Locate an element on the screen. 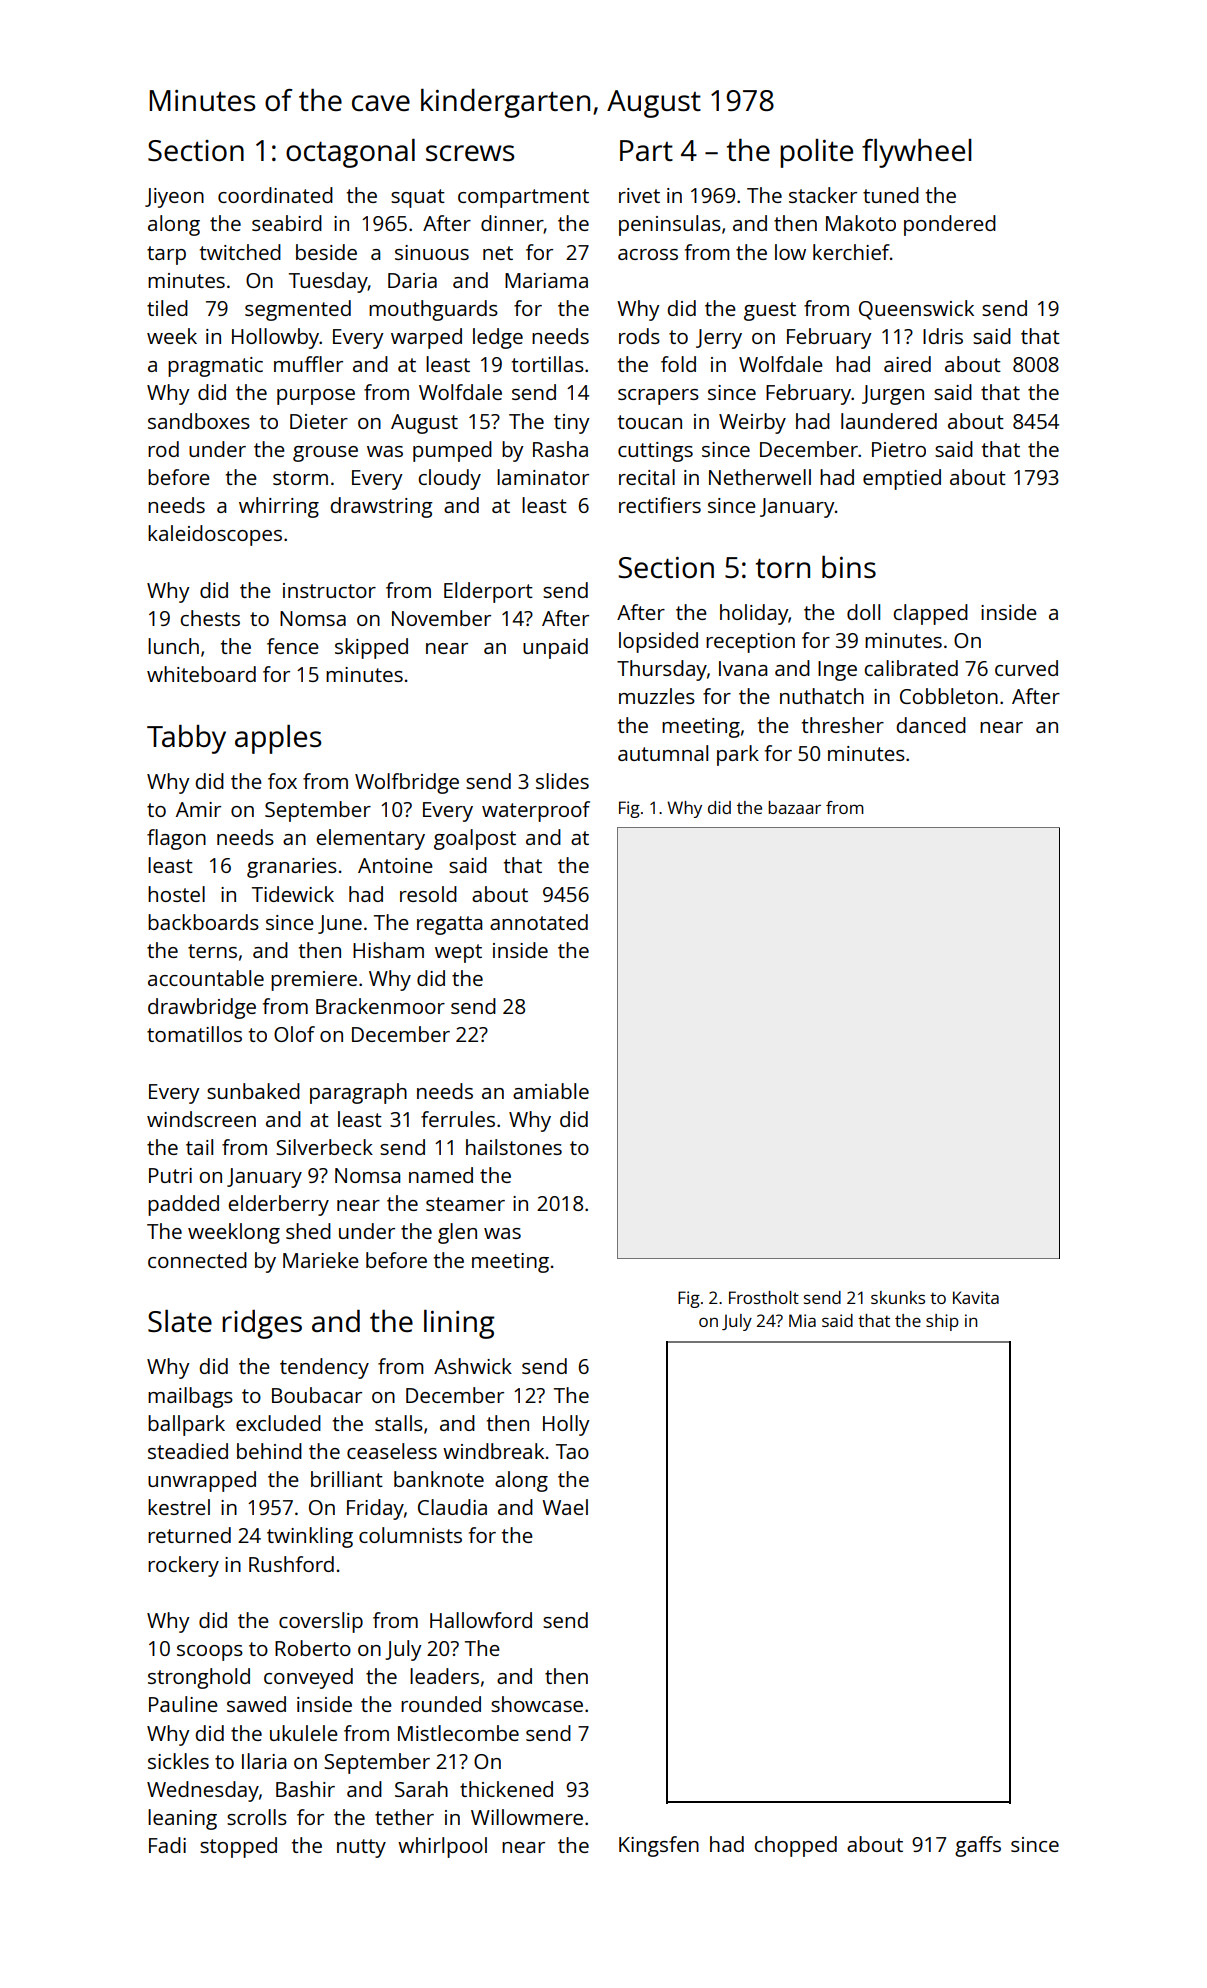 The height and width of the screenshot is (1988, 1207). octagonal is located at coordinates (350, 153).
